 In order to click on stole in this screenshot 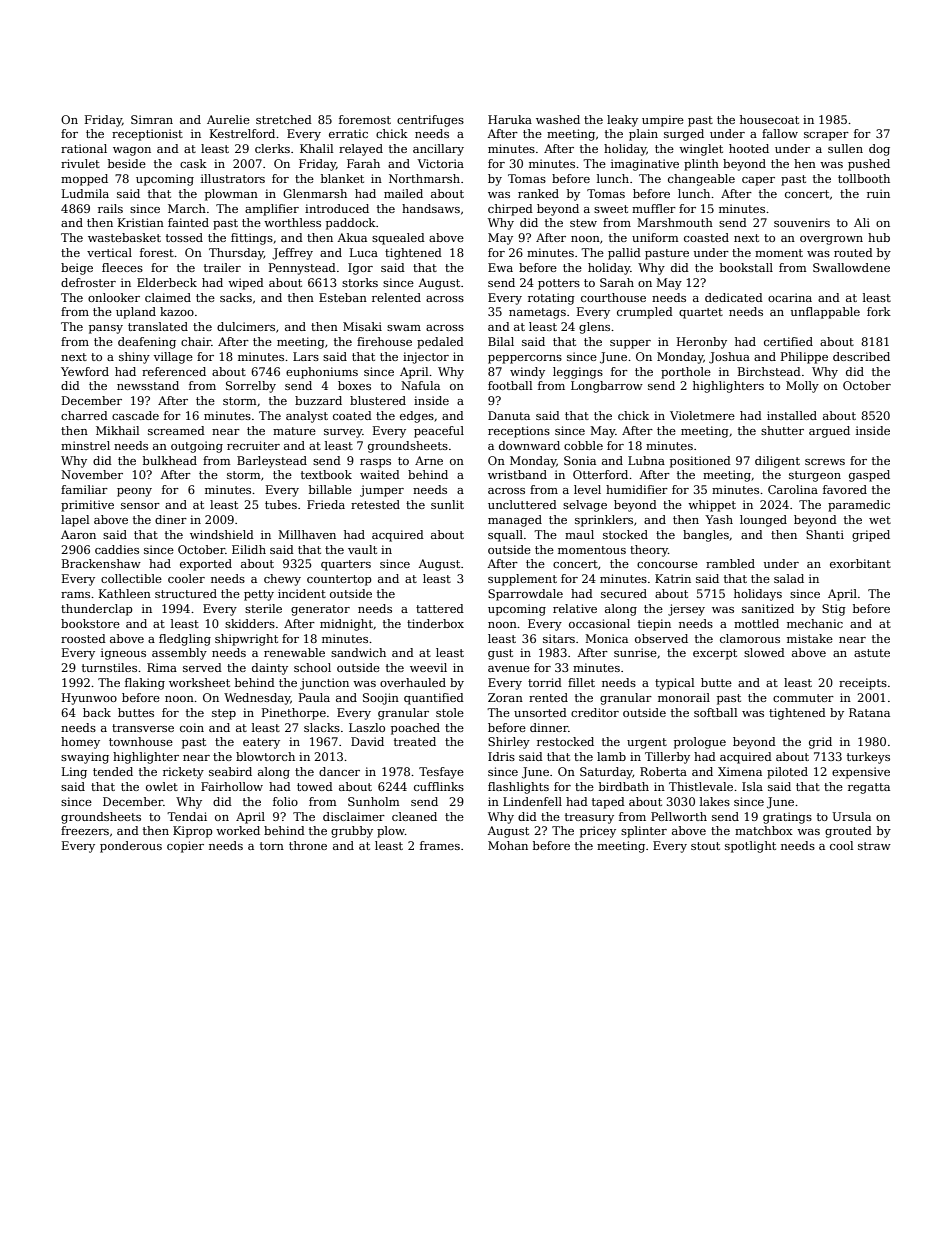, I will do `click(450, 712)`.
